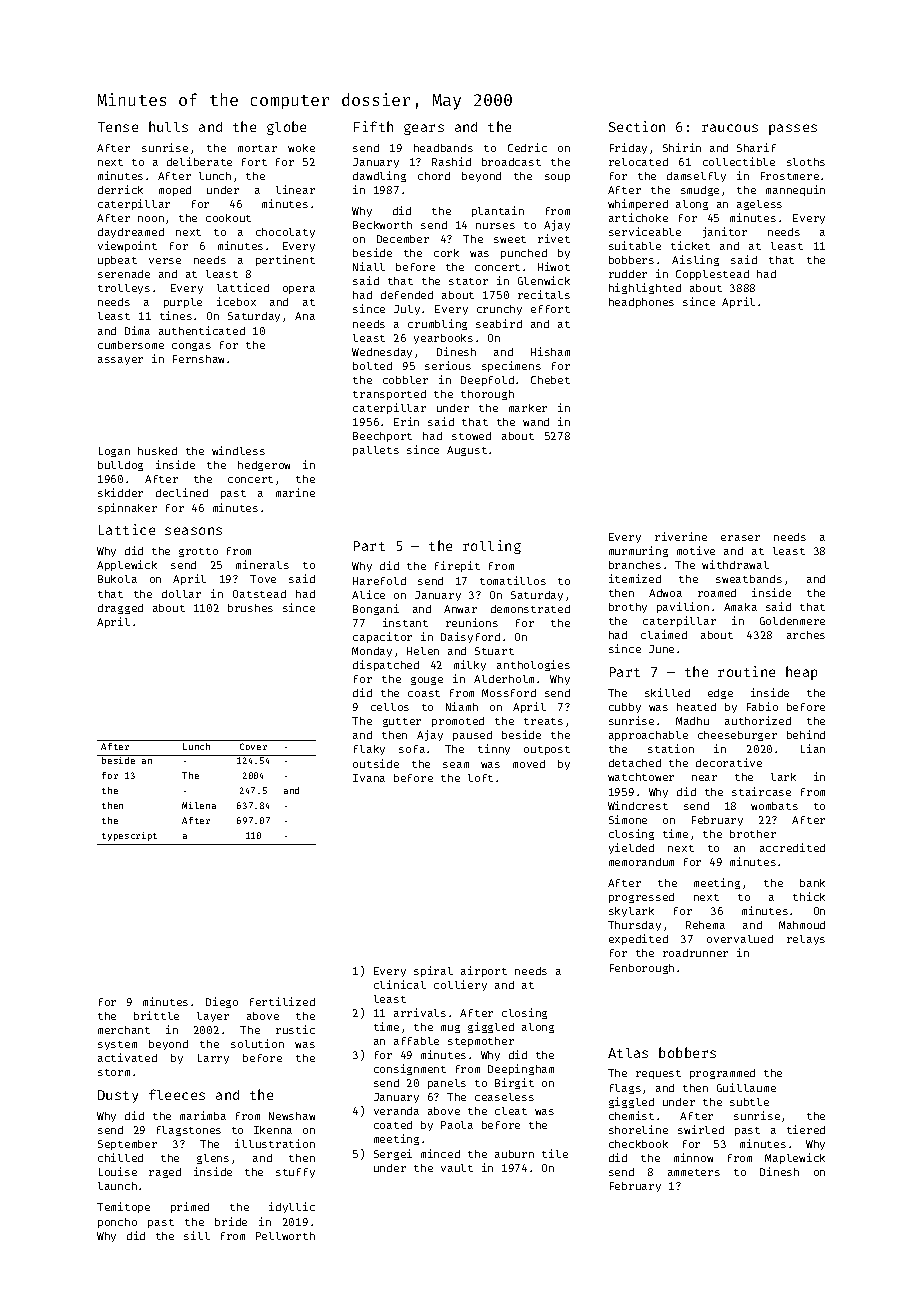  I want to click on Milena, so click(199, 805).
